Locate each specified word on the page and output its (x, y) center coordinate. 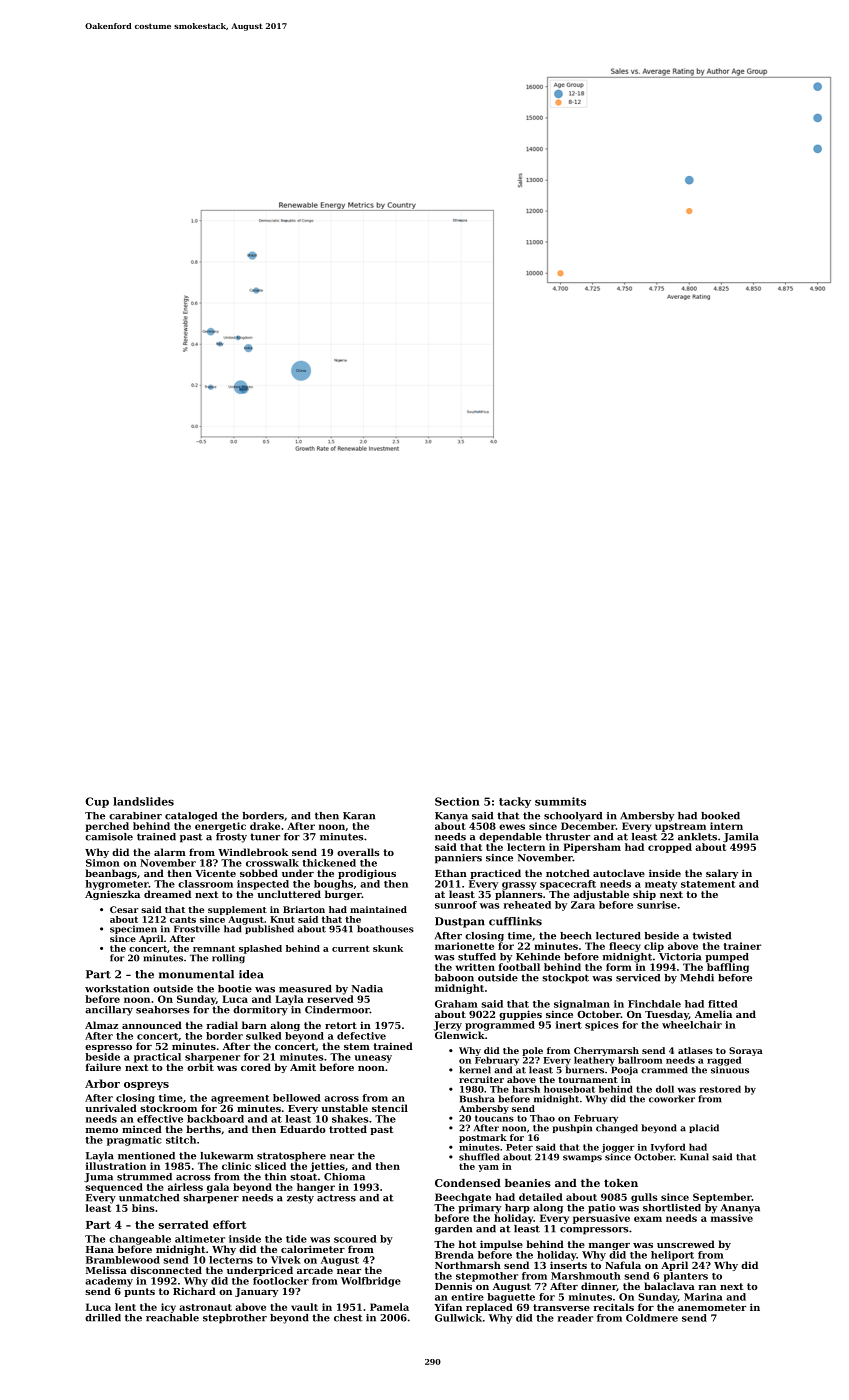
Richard (194, 1291)
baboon (454, 978)
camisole (109, 837)
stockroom (168, 1108)
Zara (583, 905)
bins (143, 1208)
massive (732, 1218)
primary (479, 1209)
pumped (727, 958)
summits (560, 801)
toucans (494, 1118)
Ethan (451, 873)
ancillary (109, 1011)
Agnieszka (112, 895)
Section (457, 801)
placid (704, 1128)
